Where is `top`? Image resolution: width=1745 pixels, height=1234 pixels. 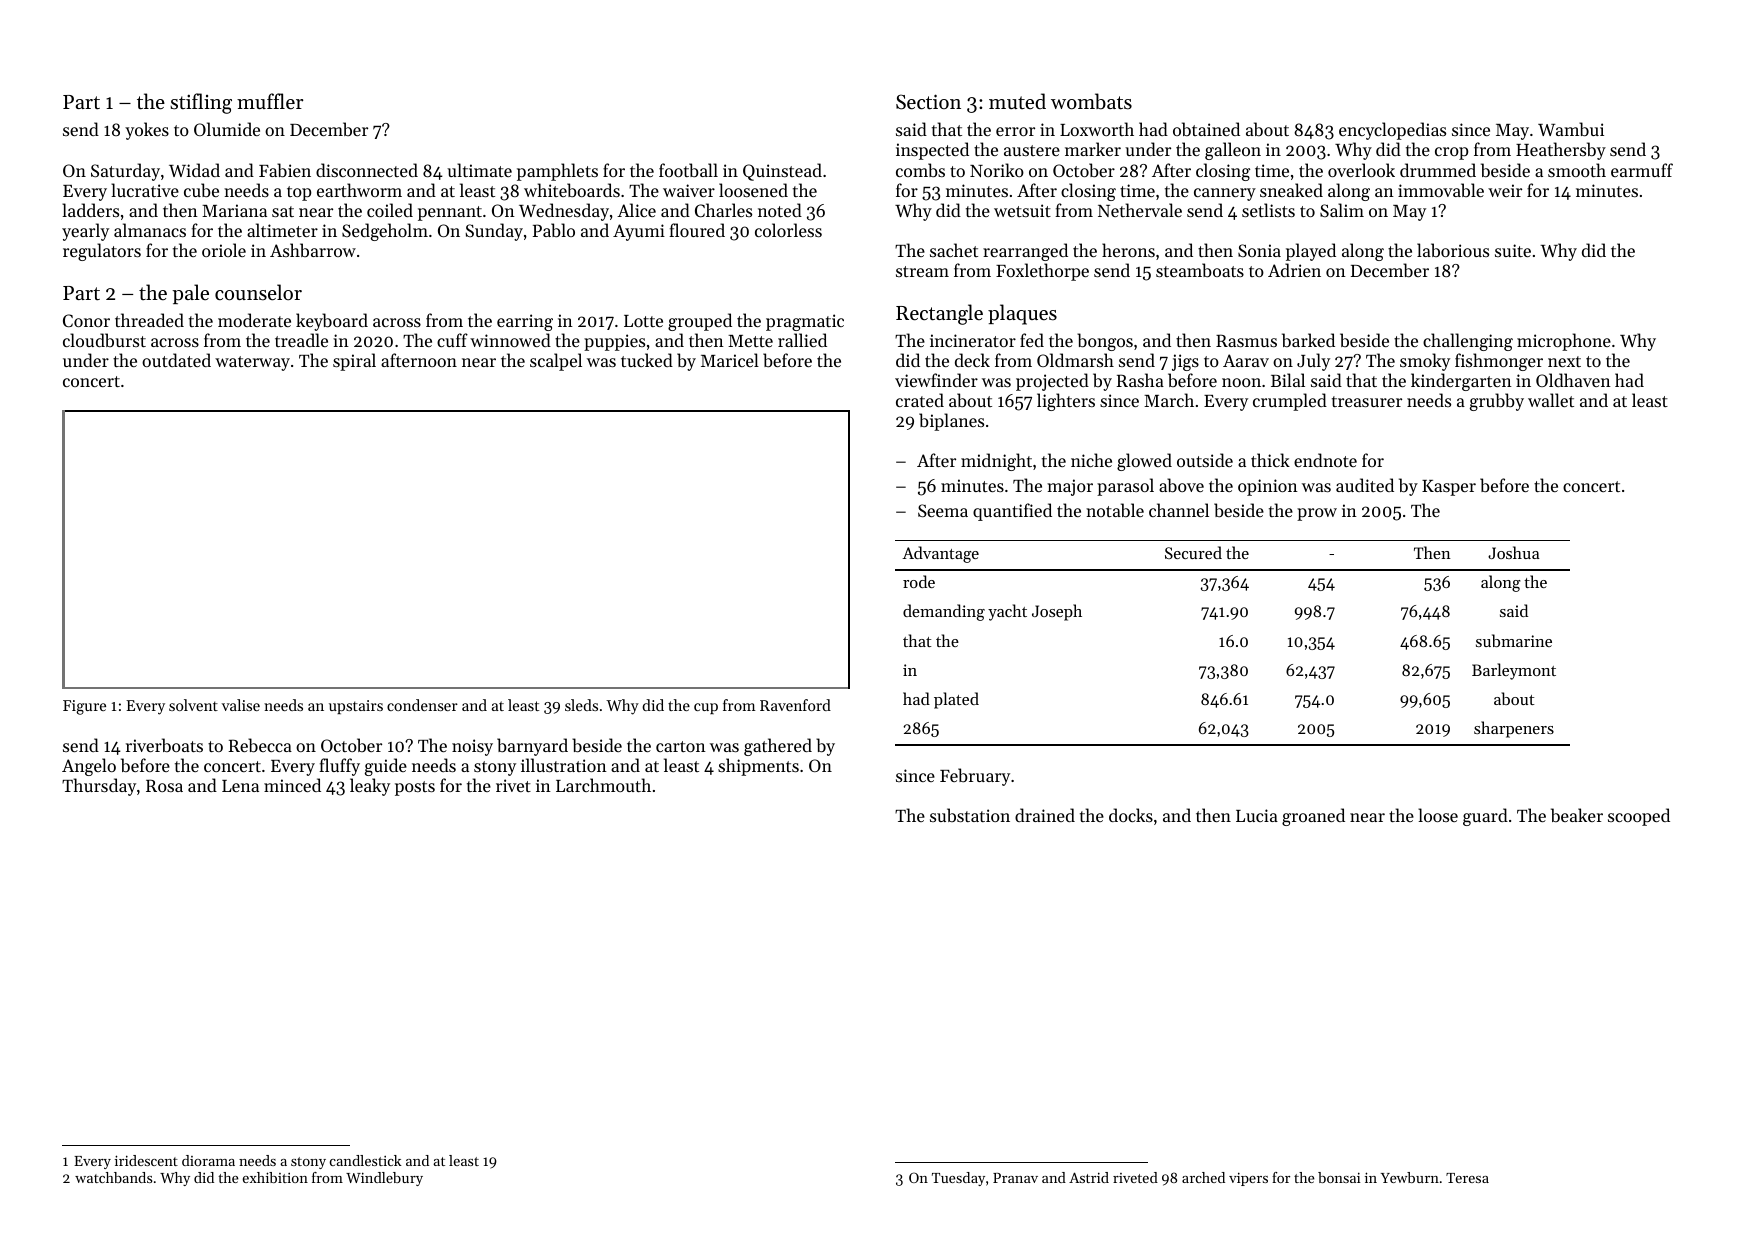 top is located at coordinates (299, 193).
